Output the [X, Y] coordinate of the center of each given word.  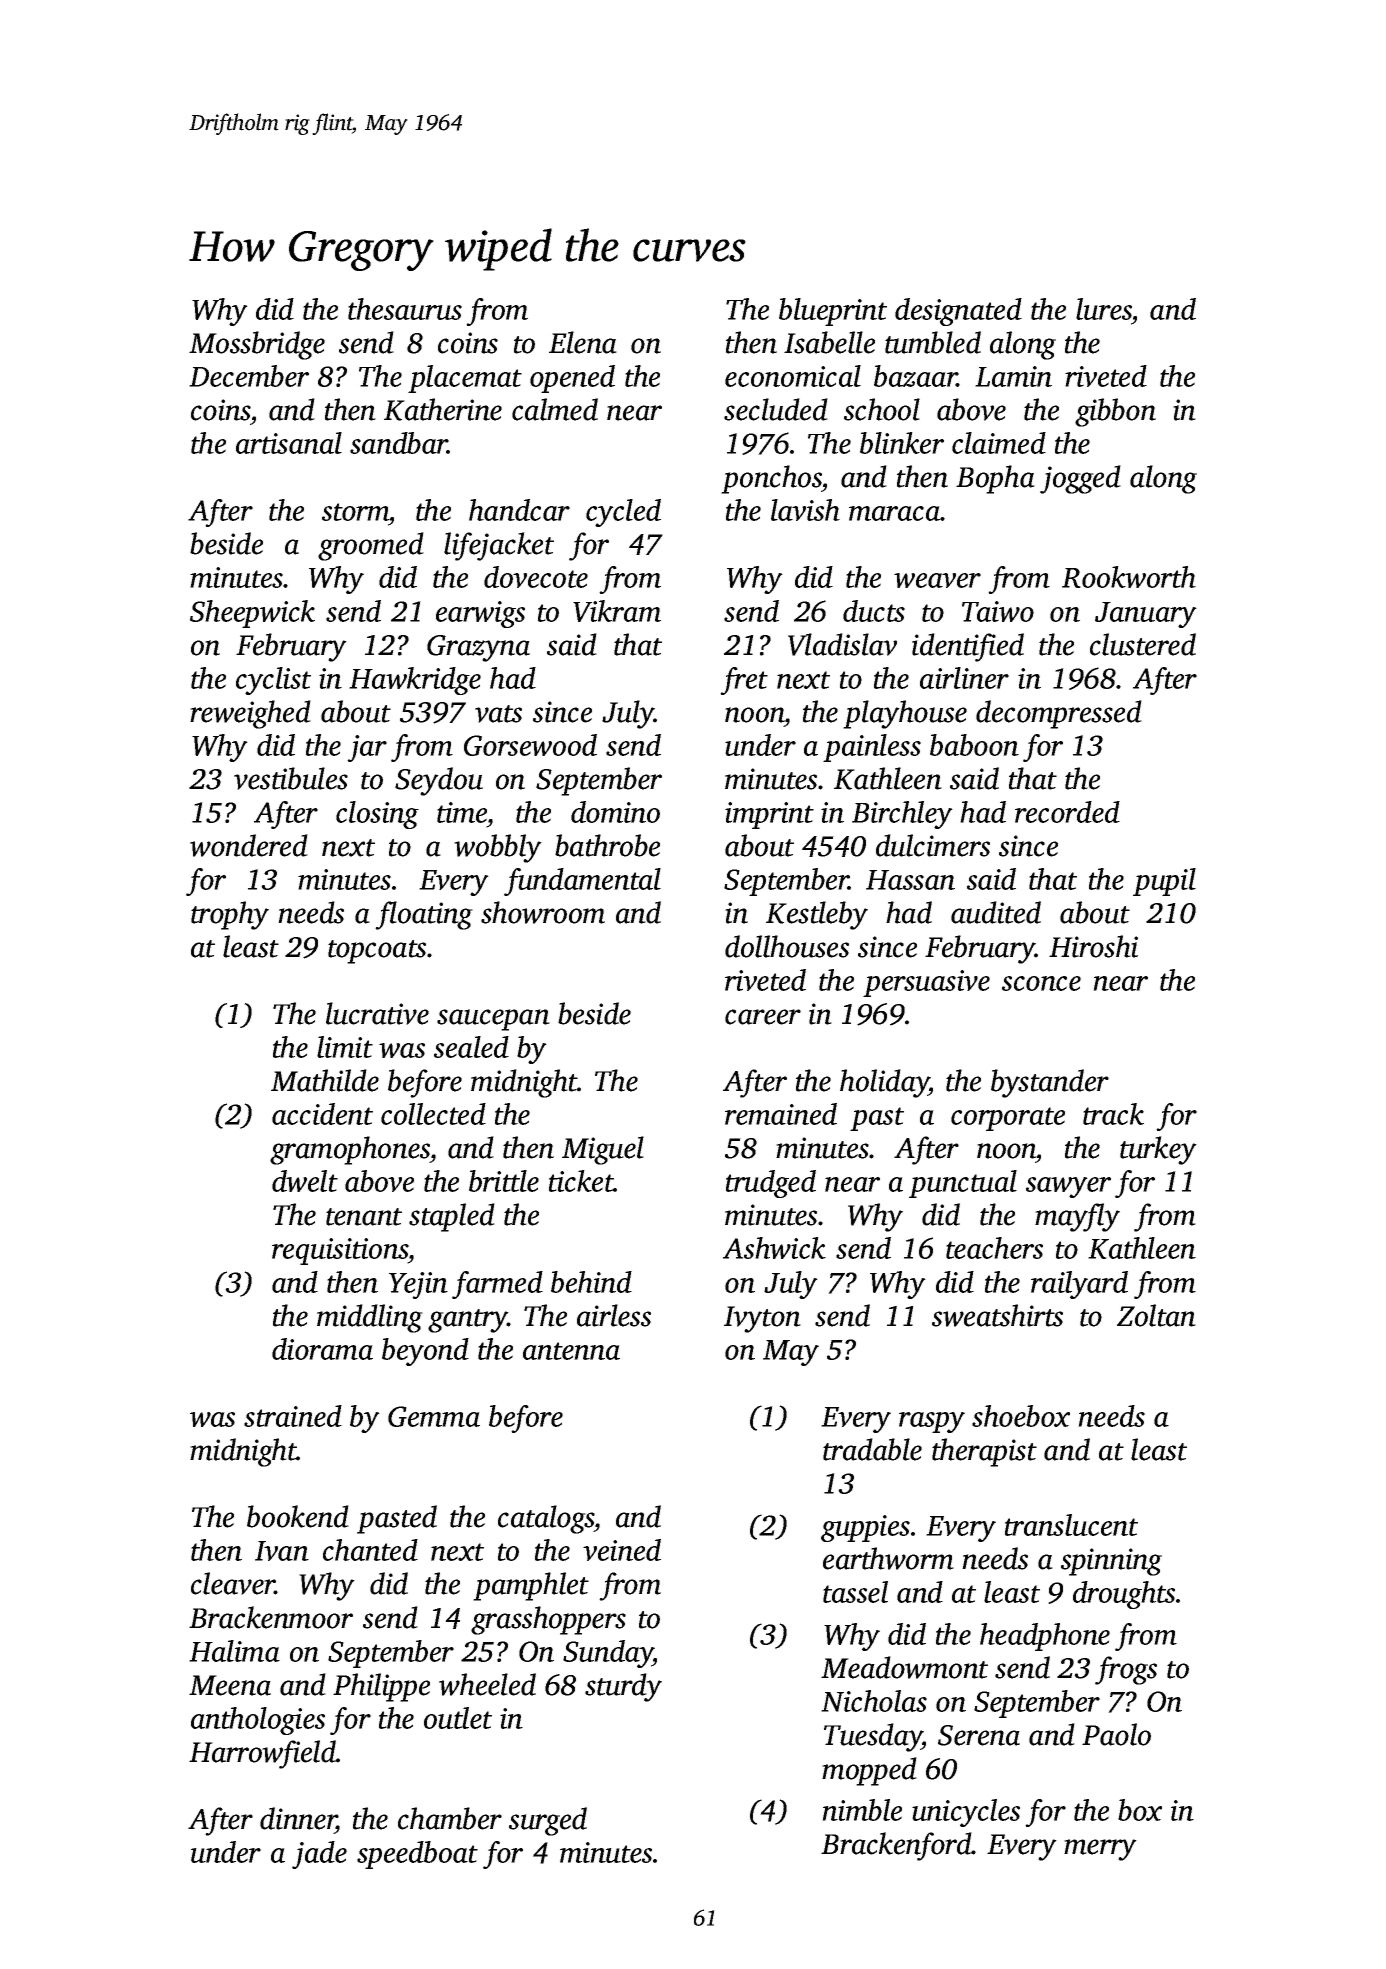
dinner [298, 1818]
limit [345, 1047]
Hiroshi [1093, 946]
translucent [1071, 1525]
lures [1104, 309]
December [249, 376]
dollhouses [787, 946]
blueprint [833, 312]
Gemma [434, 1416]
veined [622, 1550]
